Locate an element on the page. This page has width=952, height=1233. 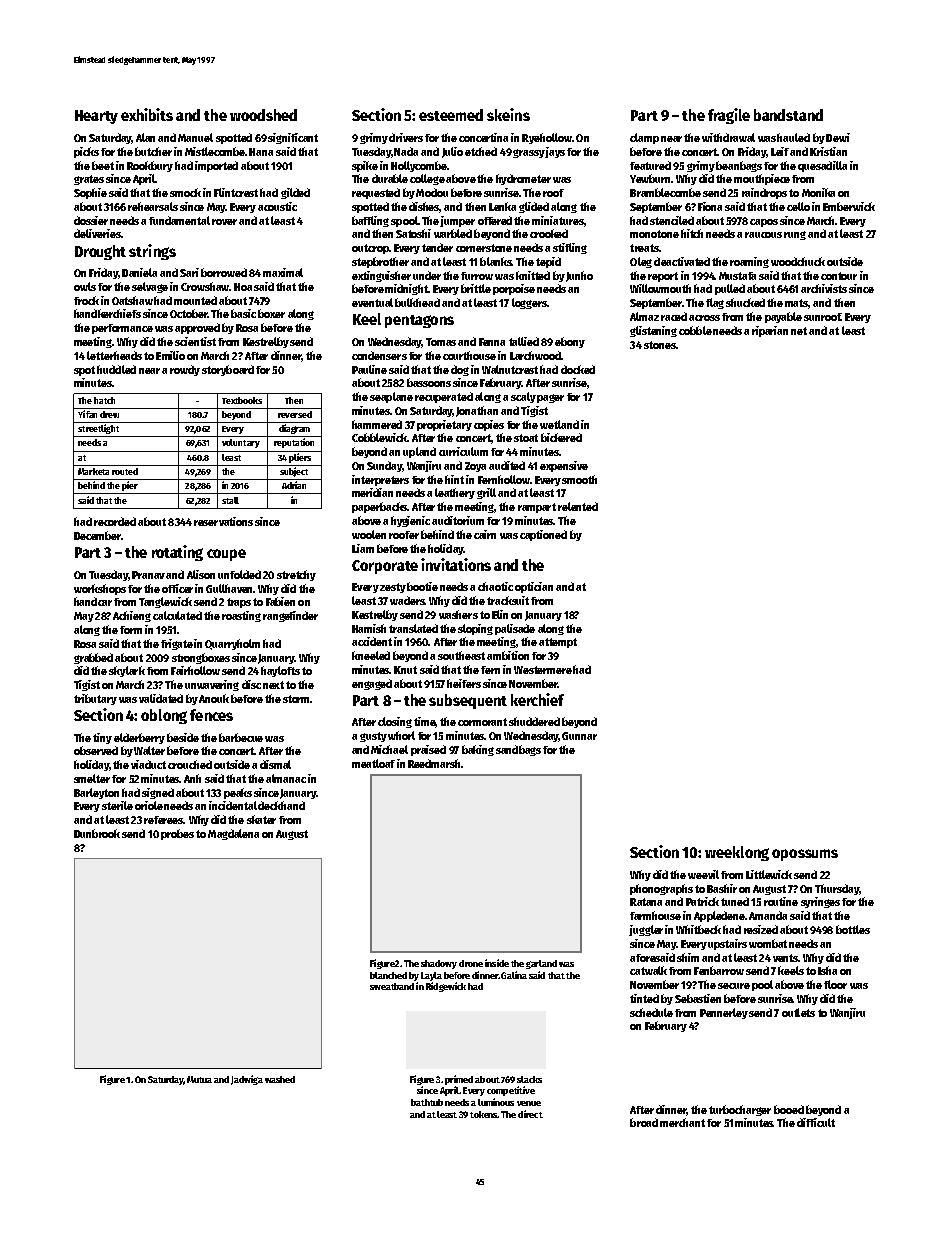
optician is located at coordinates (534, 587).
